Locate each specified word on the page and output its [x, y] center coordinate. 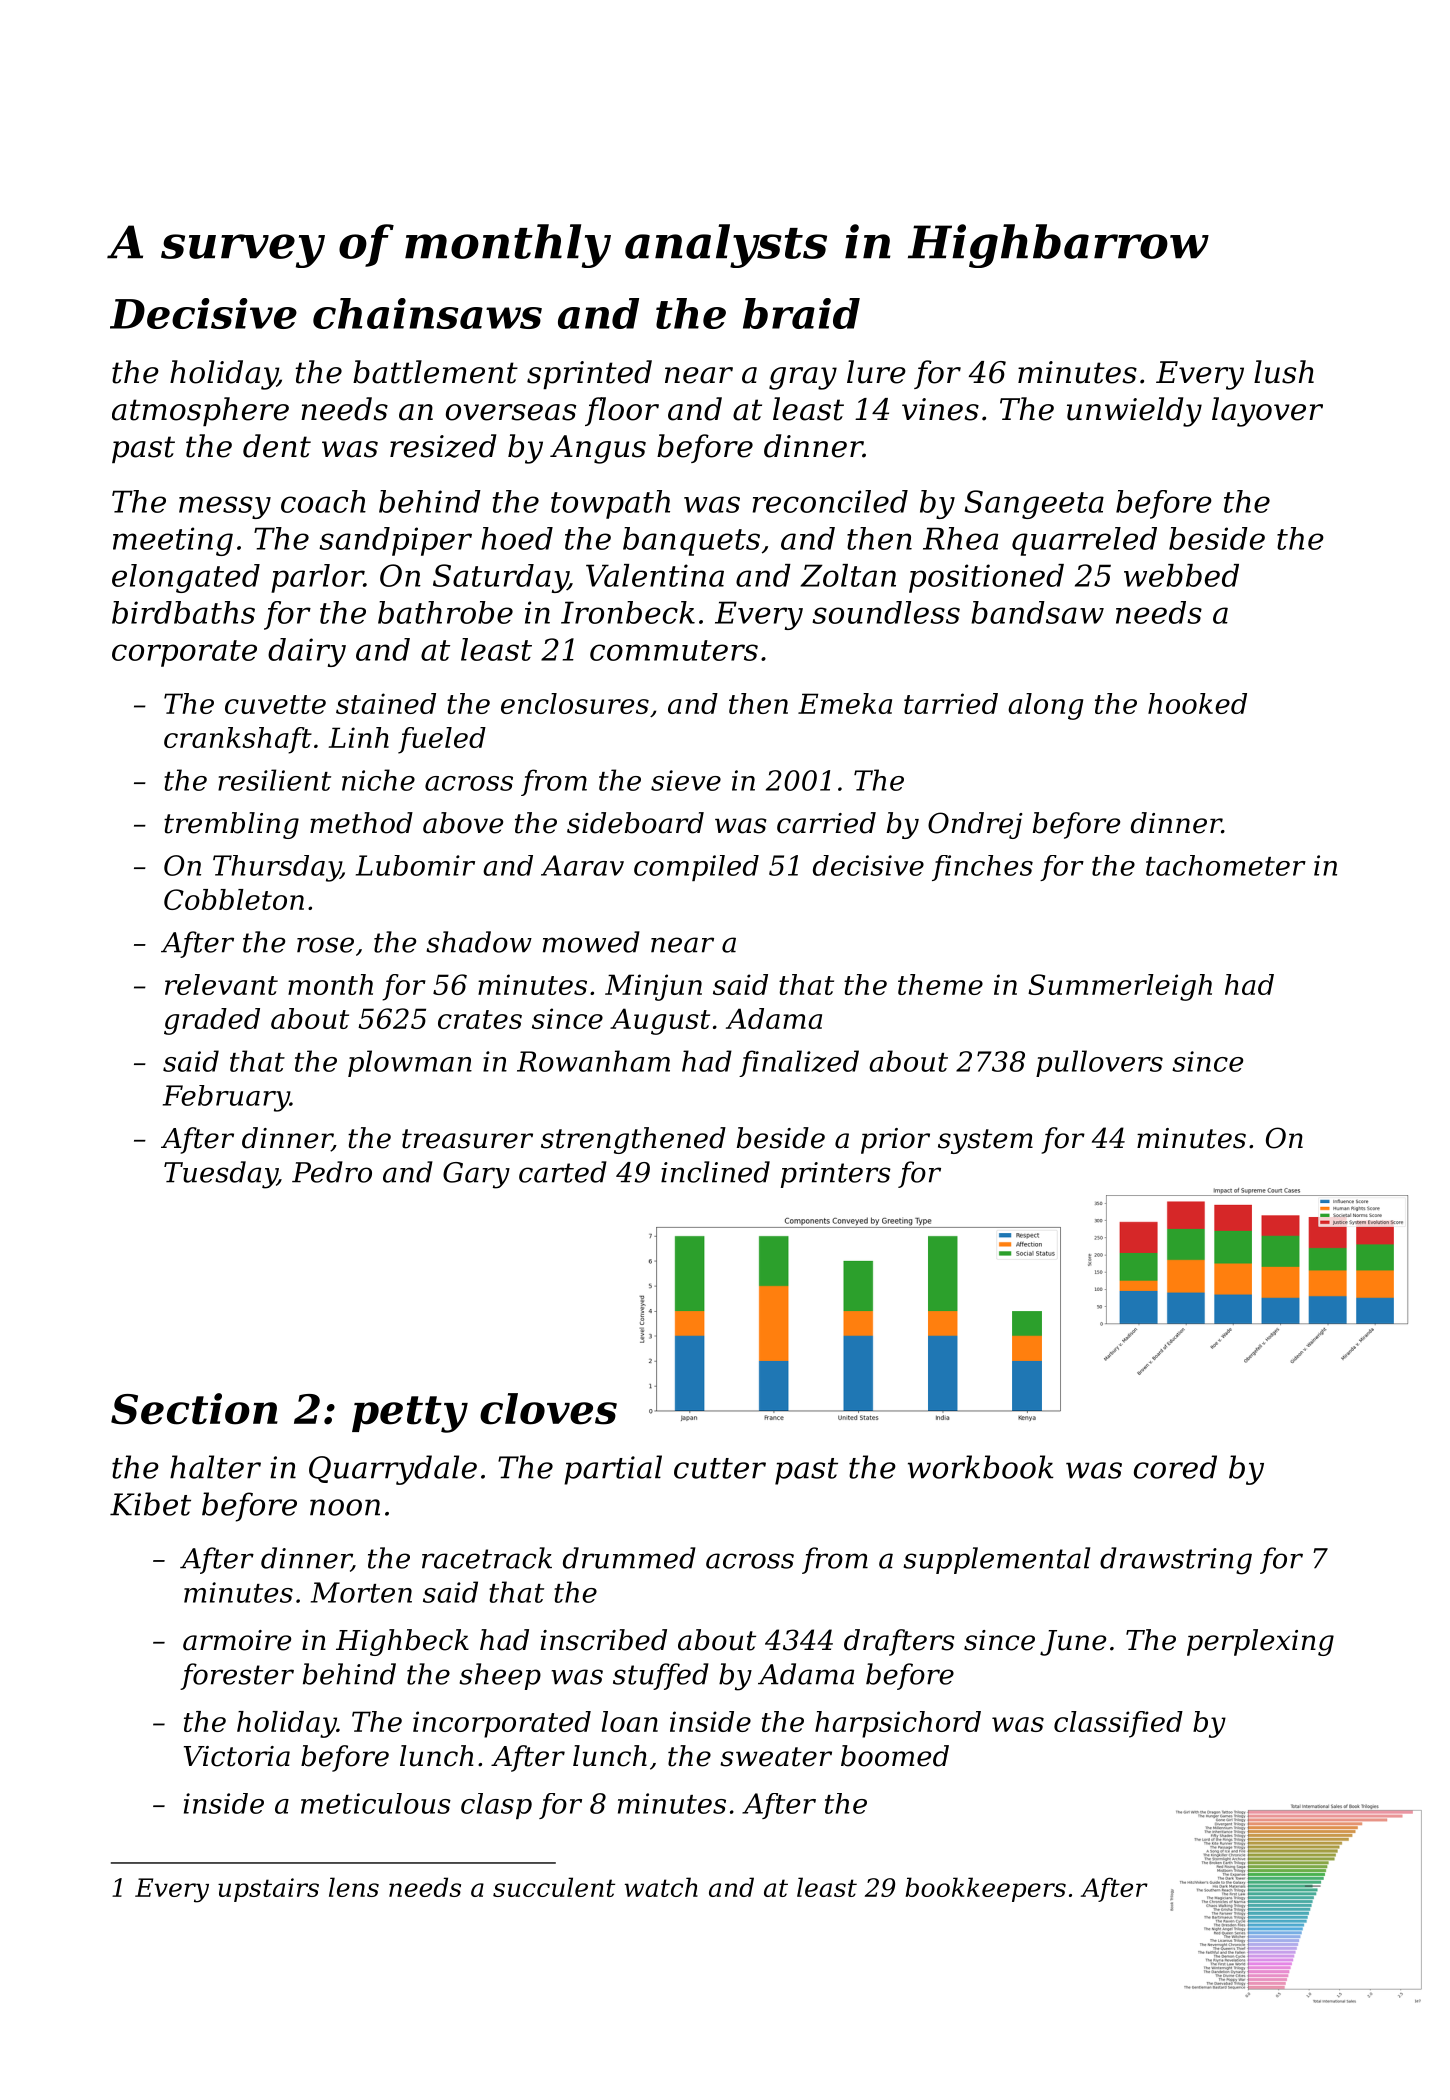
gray [803, 378]
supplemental [996, 1560]
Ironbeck [628, 612]
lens [354, 1887]
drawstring [1176, 1561]
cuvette [275, 704]
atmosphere [200, 411]
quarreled [1084, 541]
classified [1118, 1724]
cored [1175, 1467]
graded [212, 1021]
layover [1267, 412]
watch [661, 1887]
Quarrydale [393, 1470]
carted [563, 1172]
